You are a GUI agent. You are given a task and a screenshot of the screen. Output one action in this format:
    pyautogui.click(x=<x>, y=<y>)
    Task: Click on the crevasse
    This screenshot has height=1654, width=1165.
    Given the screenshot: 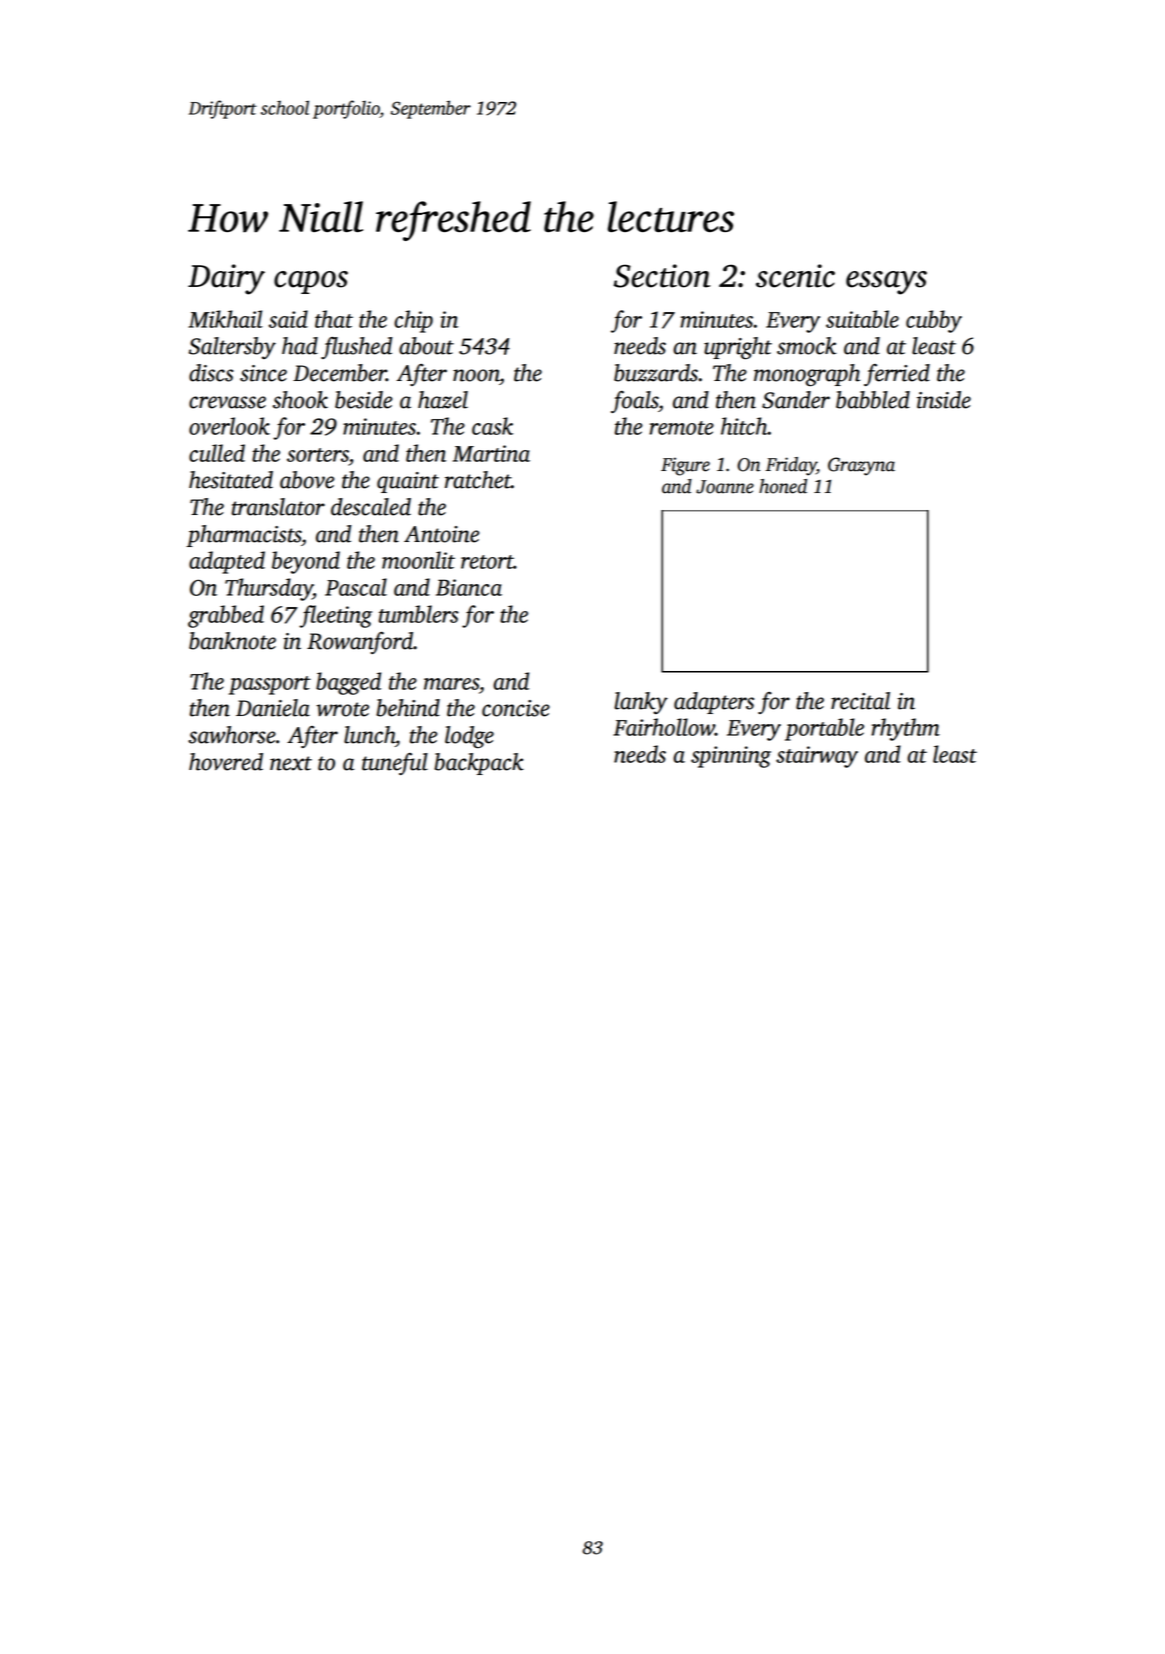 What is the action you would take?
    pyautogui.click(x=227, y=402)
